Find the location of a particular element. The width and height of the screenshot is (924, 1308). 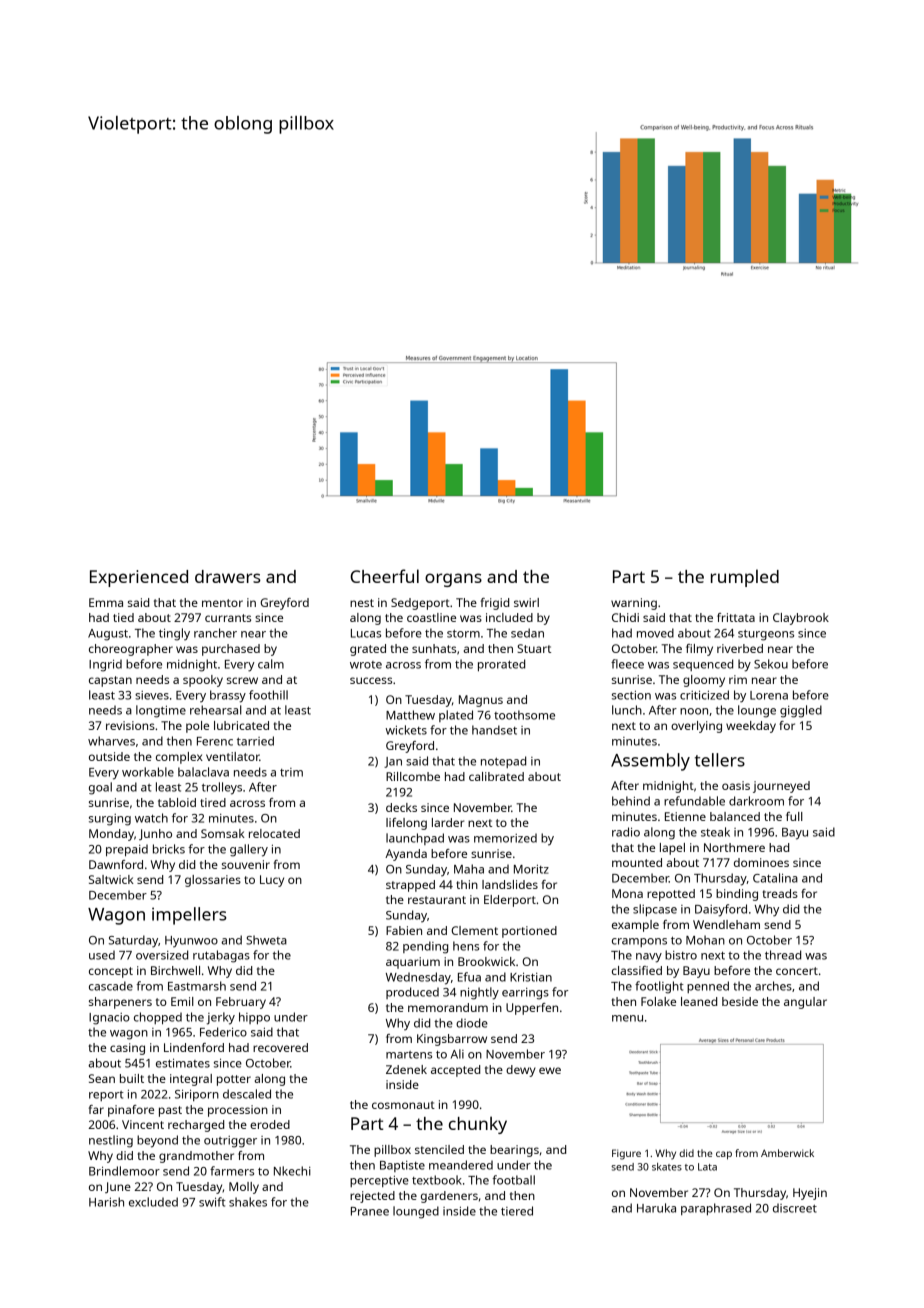

chunky is located at coordinates (478, 1125).
